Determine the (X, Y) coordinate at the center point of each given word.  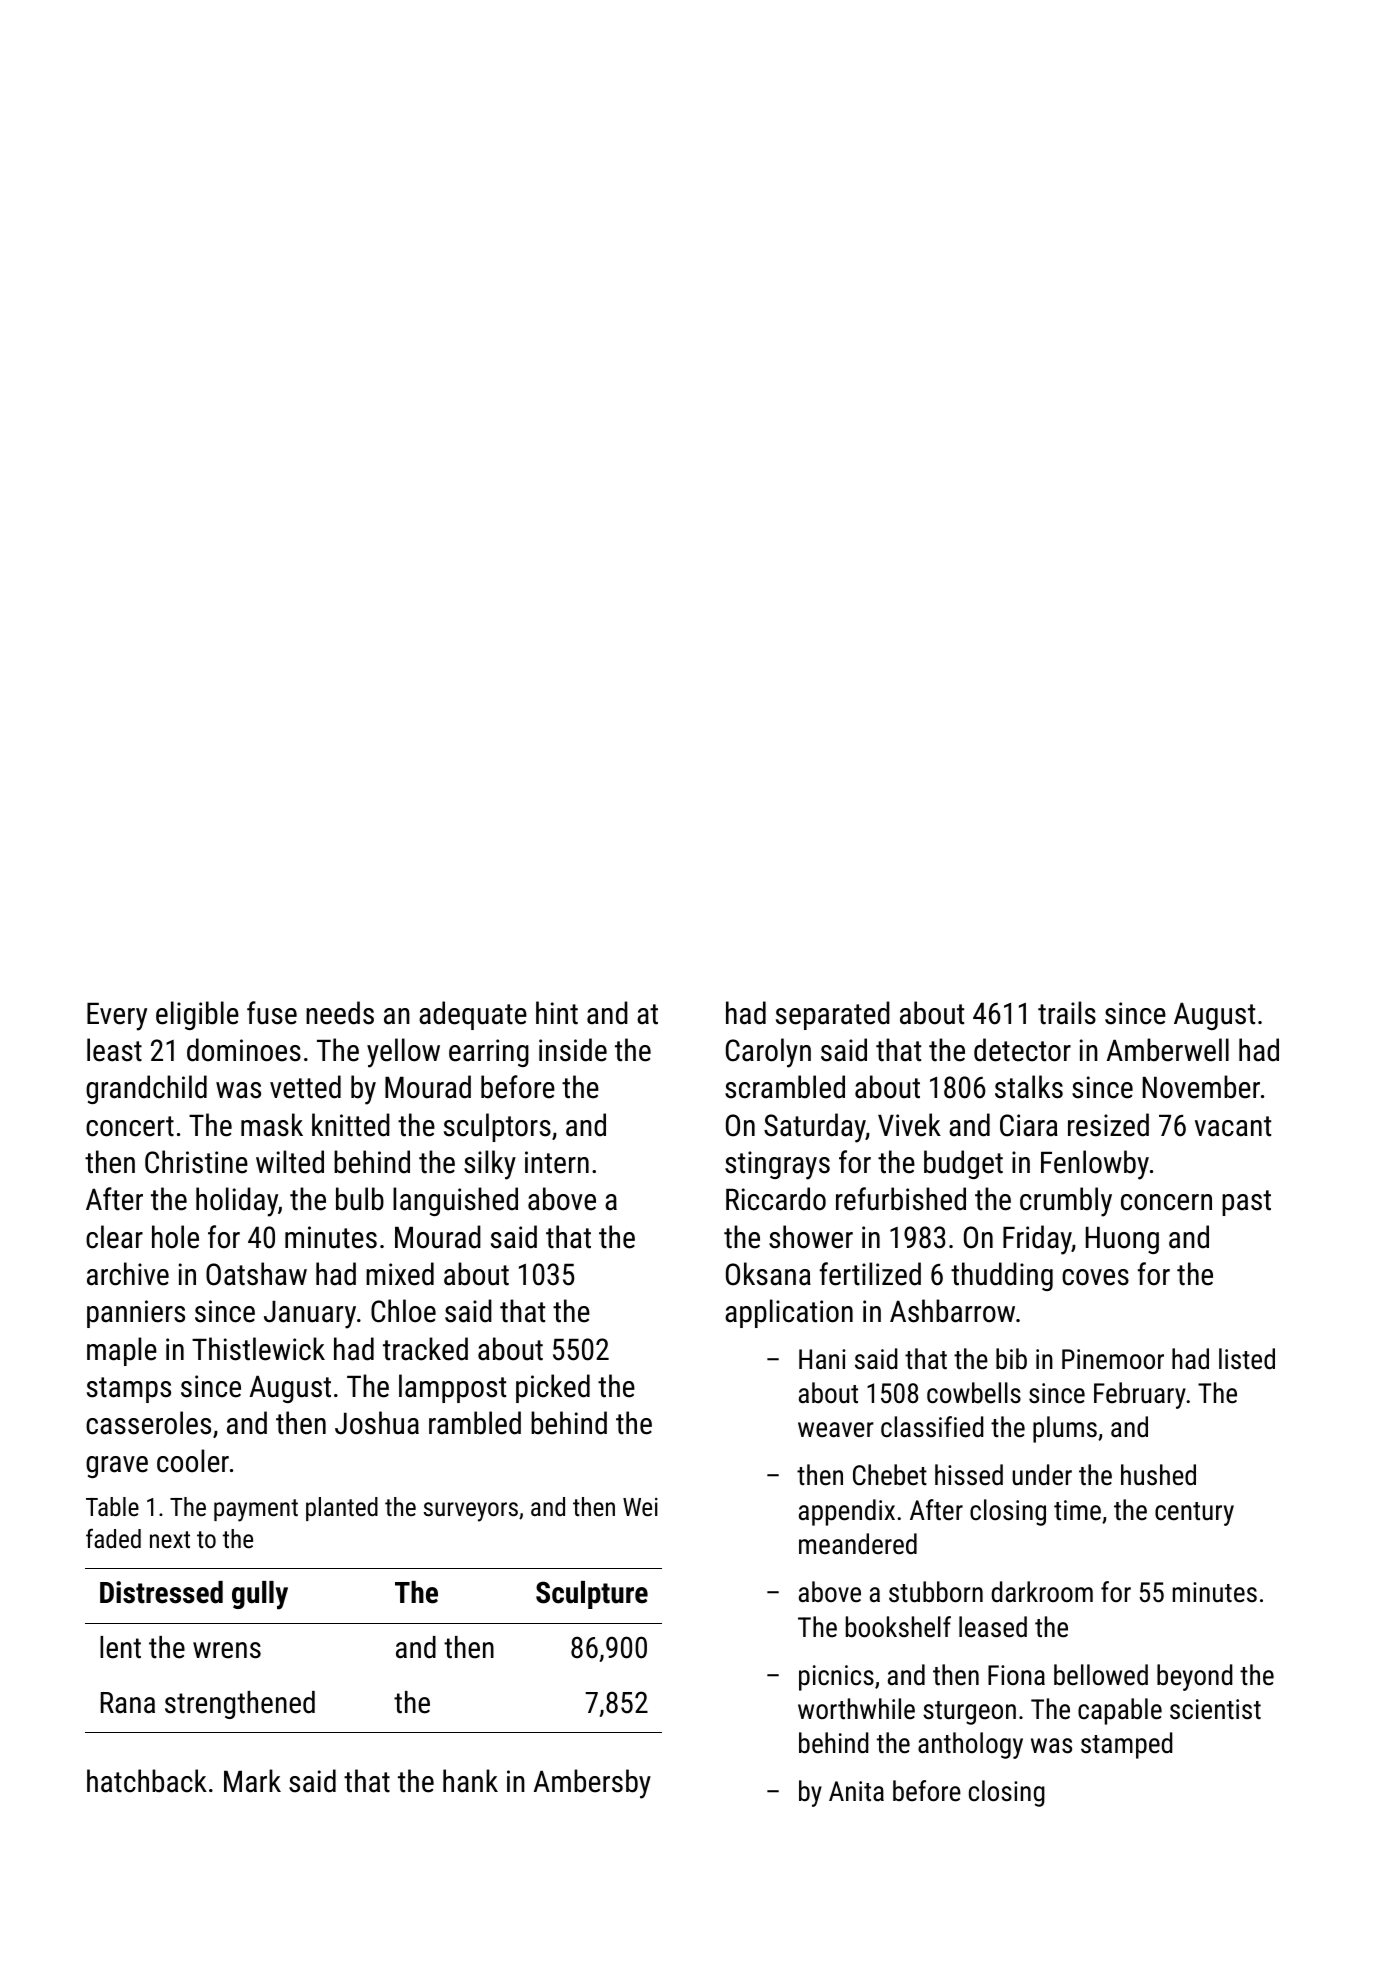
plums (1065, 1429)
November (1201, 1087)
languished (455, 1201)
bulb (360, 1199)
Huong (1122, 1240)
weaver (836, 1430)
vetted (305, 1087)
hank (470, 1781)
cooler (193, 1461)
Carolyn (768, 1053)
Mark (252, 1781)
